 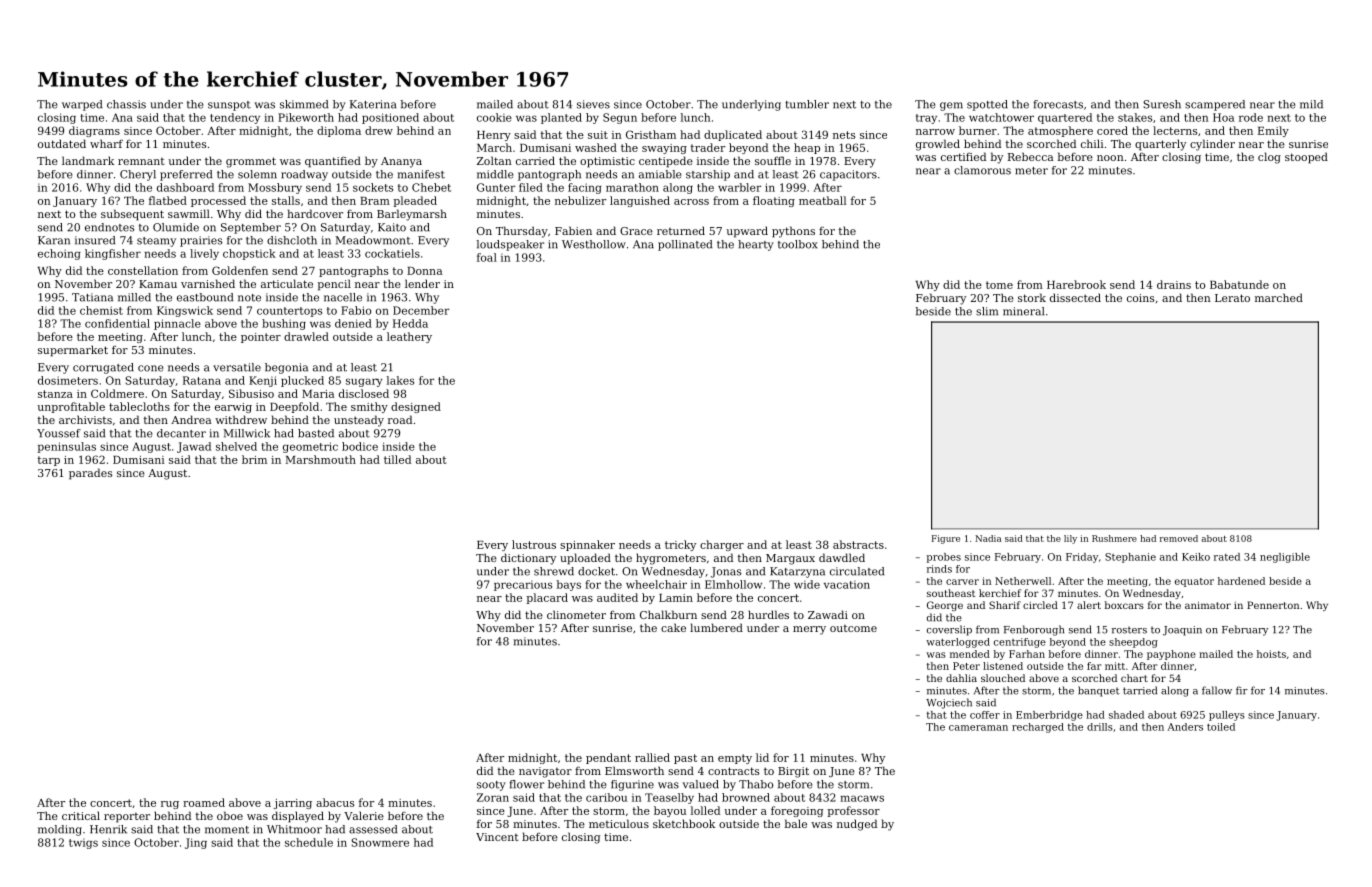 What do you see at coordinates (620, 118) in the page?
I see `Segun` at bounding box center [620, 118].
